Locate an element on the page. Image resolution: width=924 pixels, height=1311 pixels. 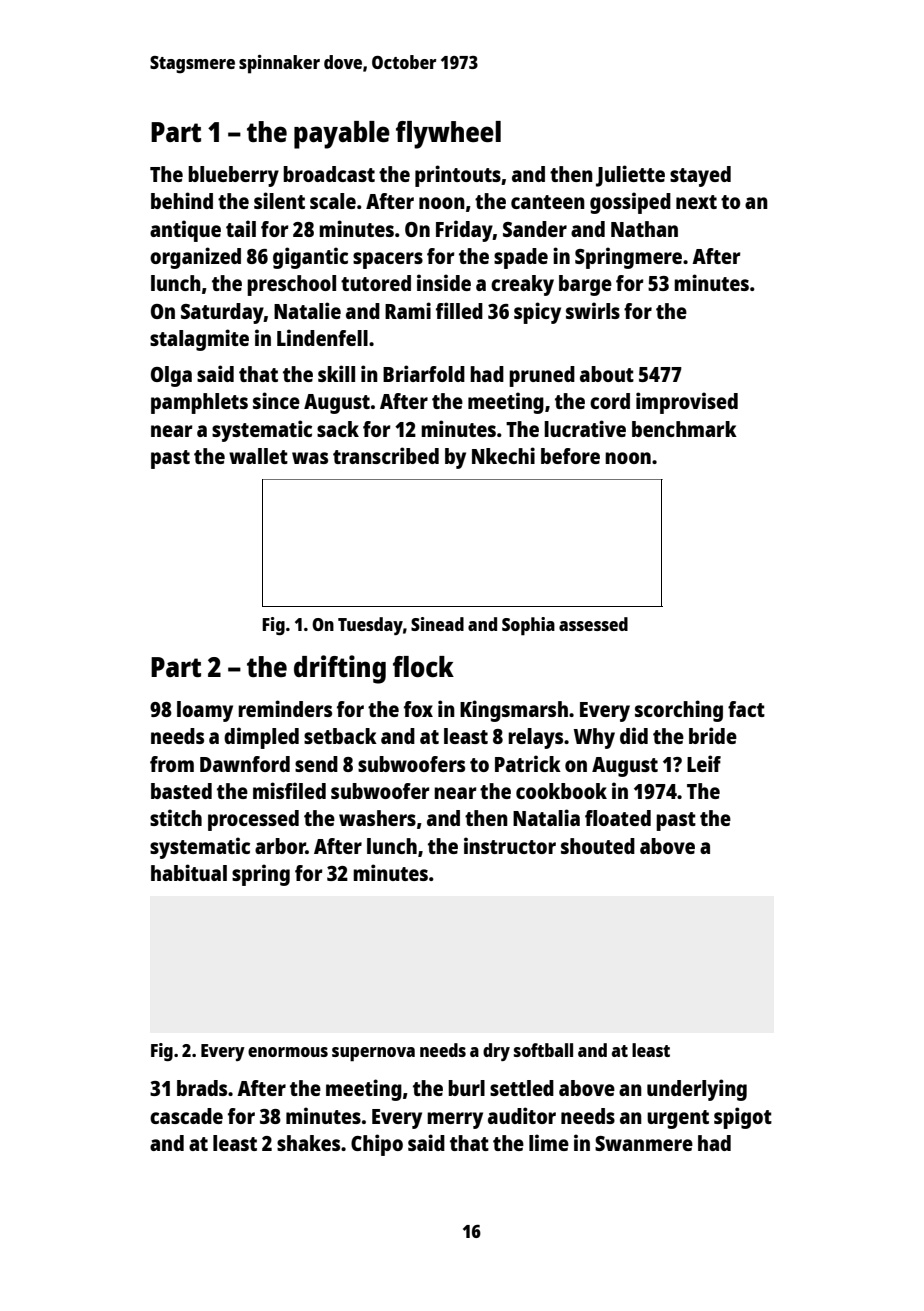
Swanmere is located at coordinates (644, 1143).
